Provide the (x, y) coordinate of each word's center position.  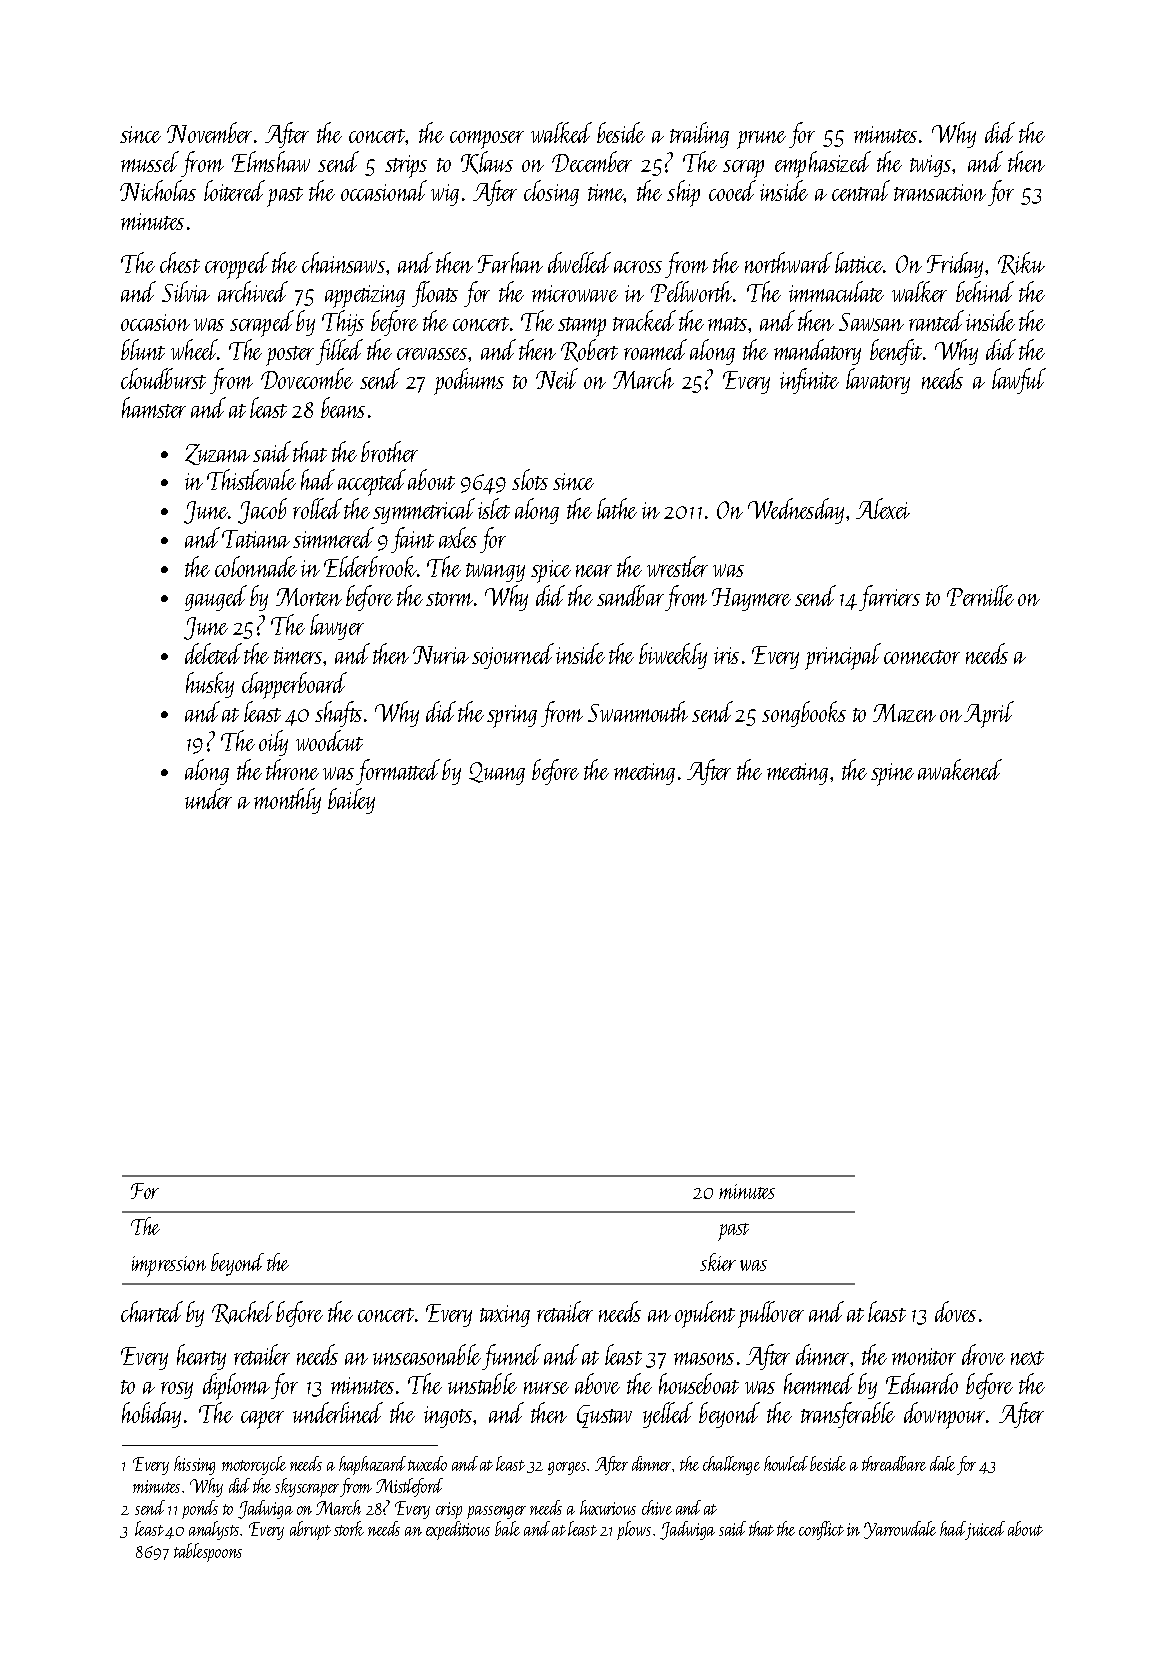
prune (761, 140)
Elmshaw (271, 161)
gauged (216, 598)
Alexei (883, 508)
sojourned (513, 656)
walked (561, 132)
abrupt (310, 1530)
